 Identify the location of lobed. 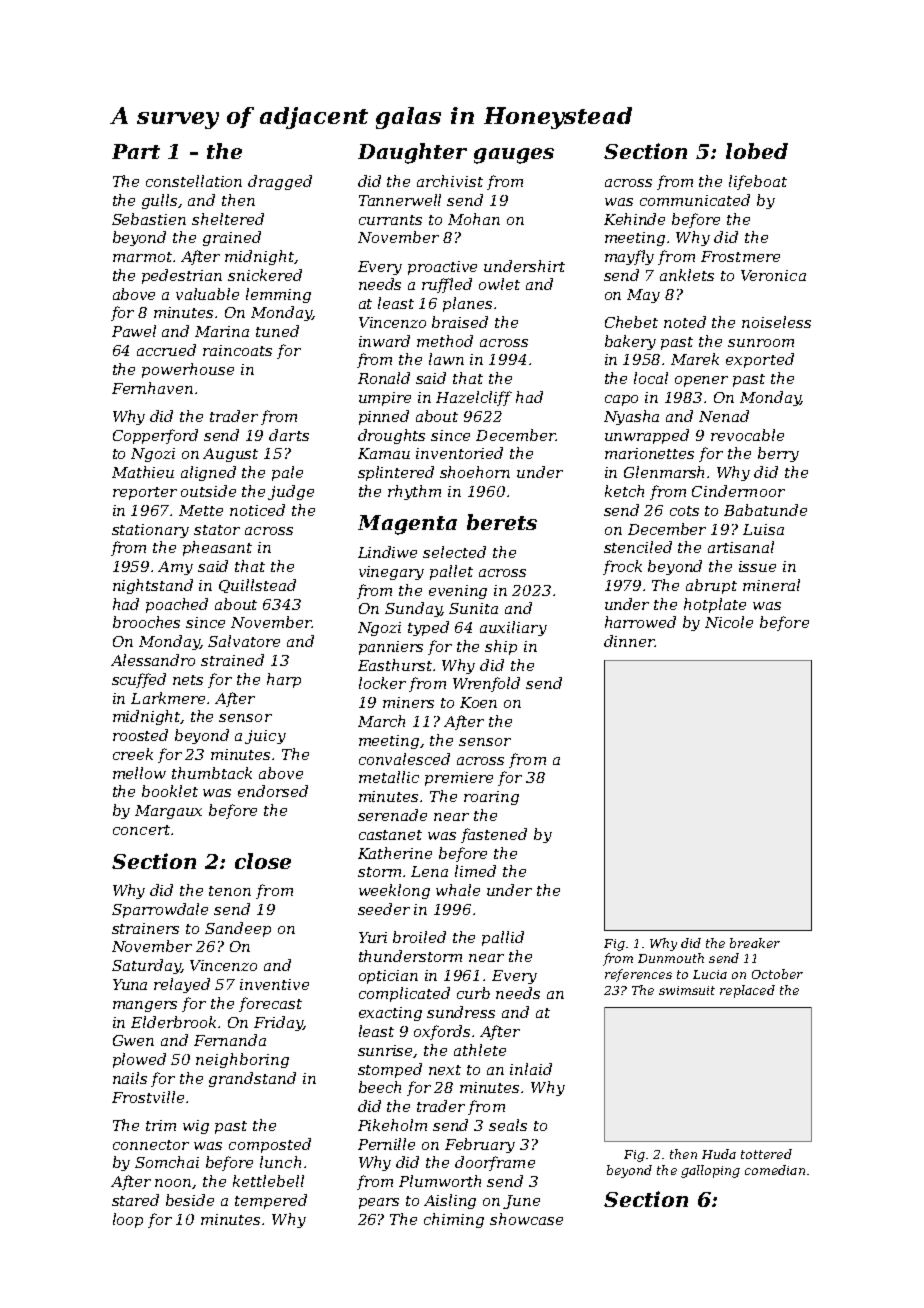
(757, 151).
